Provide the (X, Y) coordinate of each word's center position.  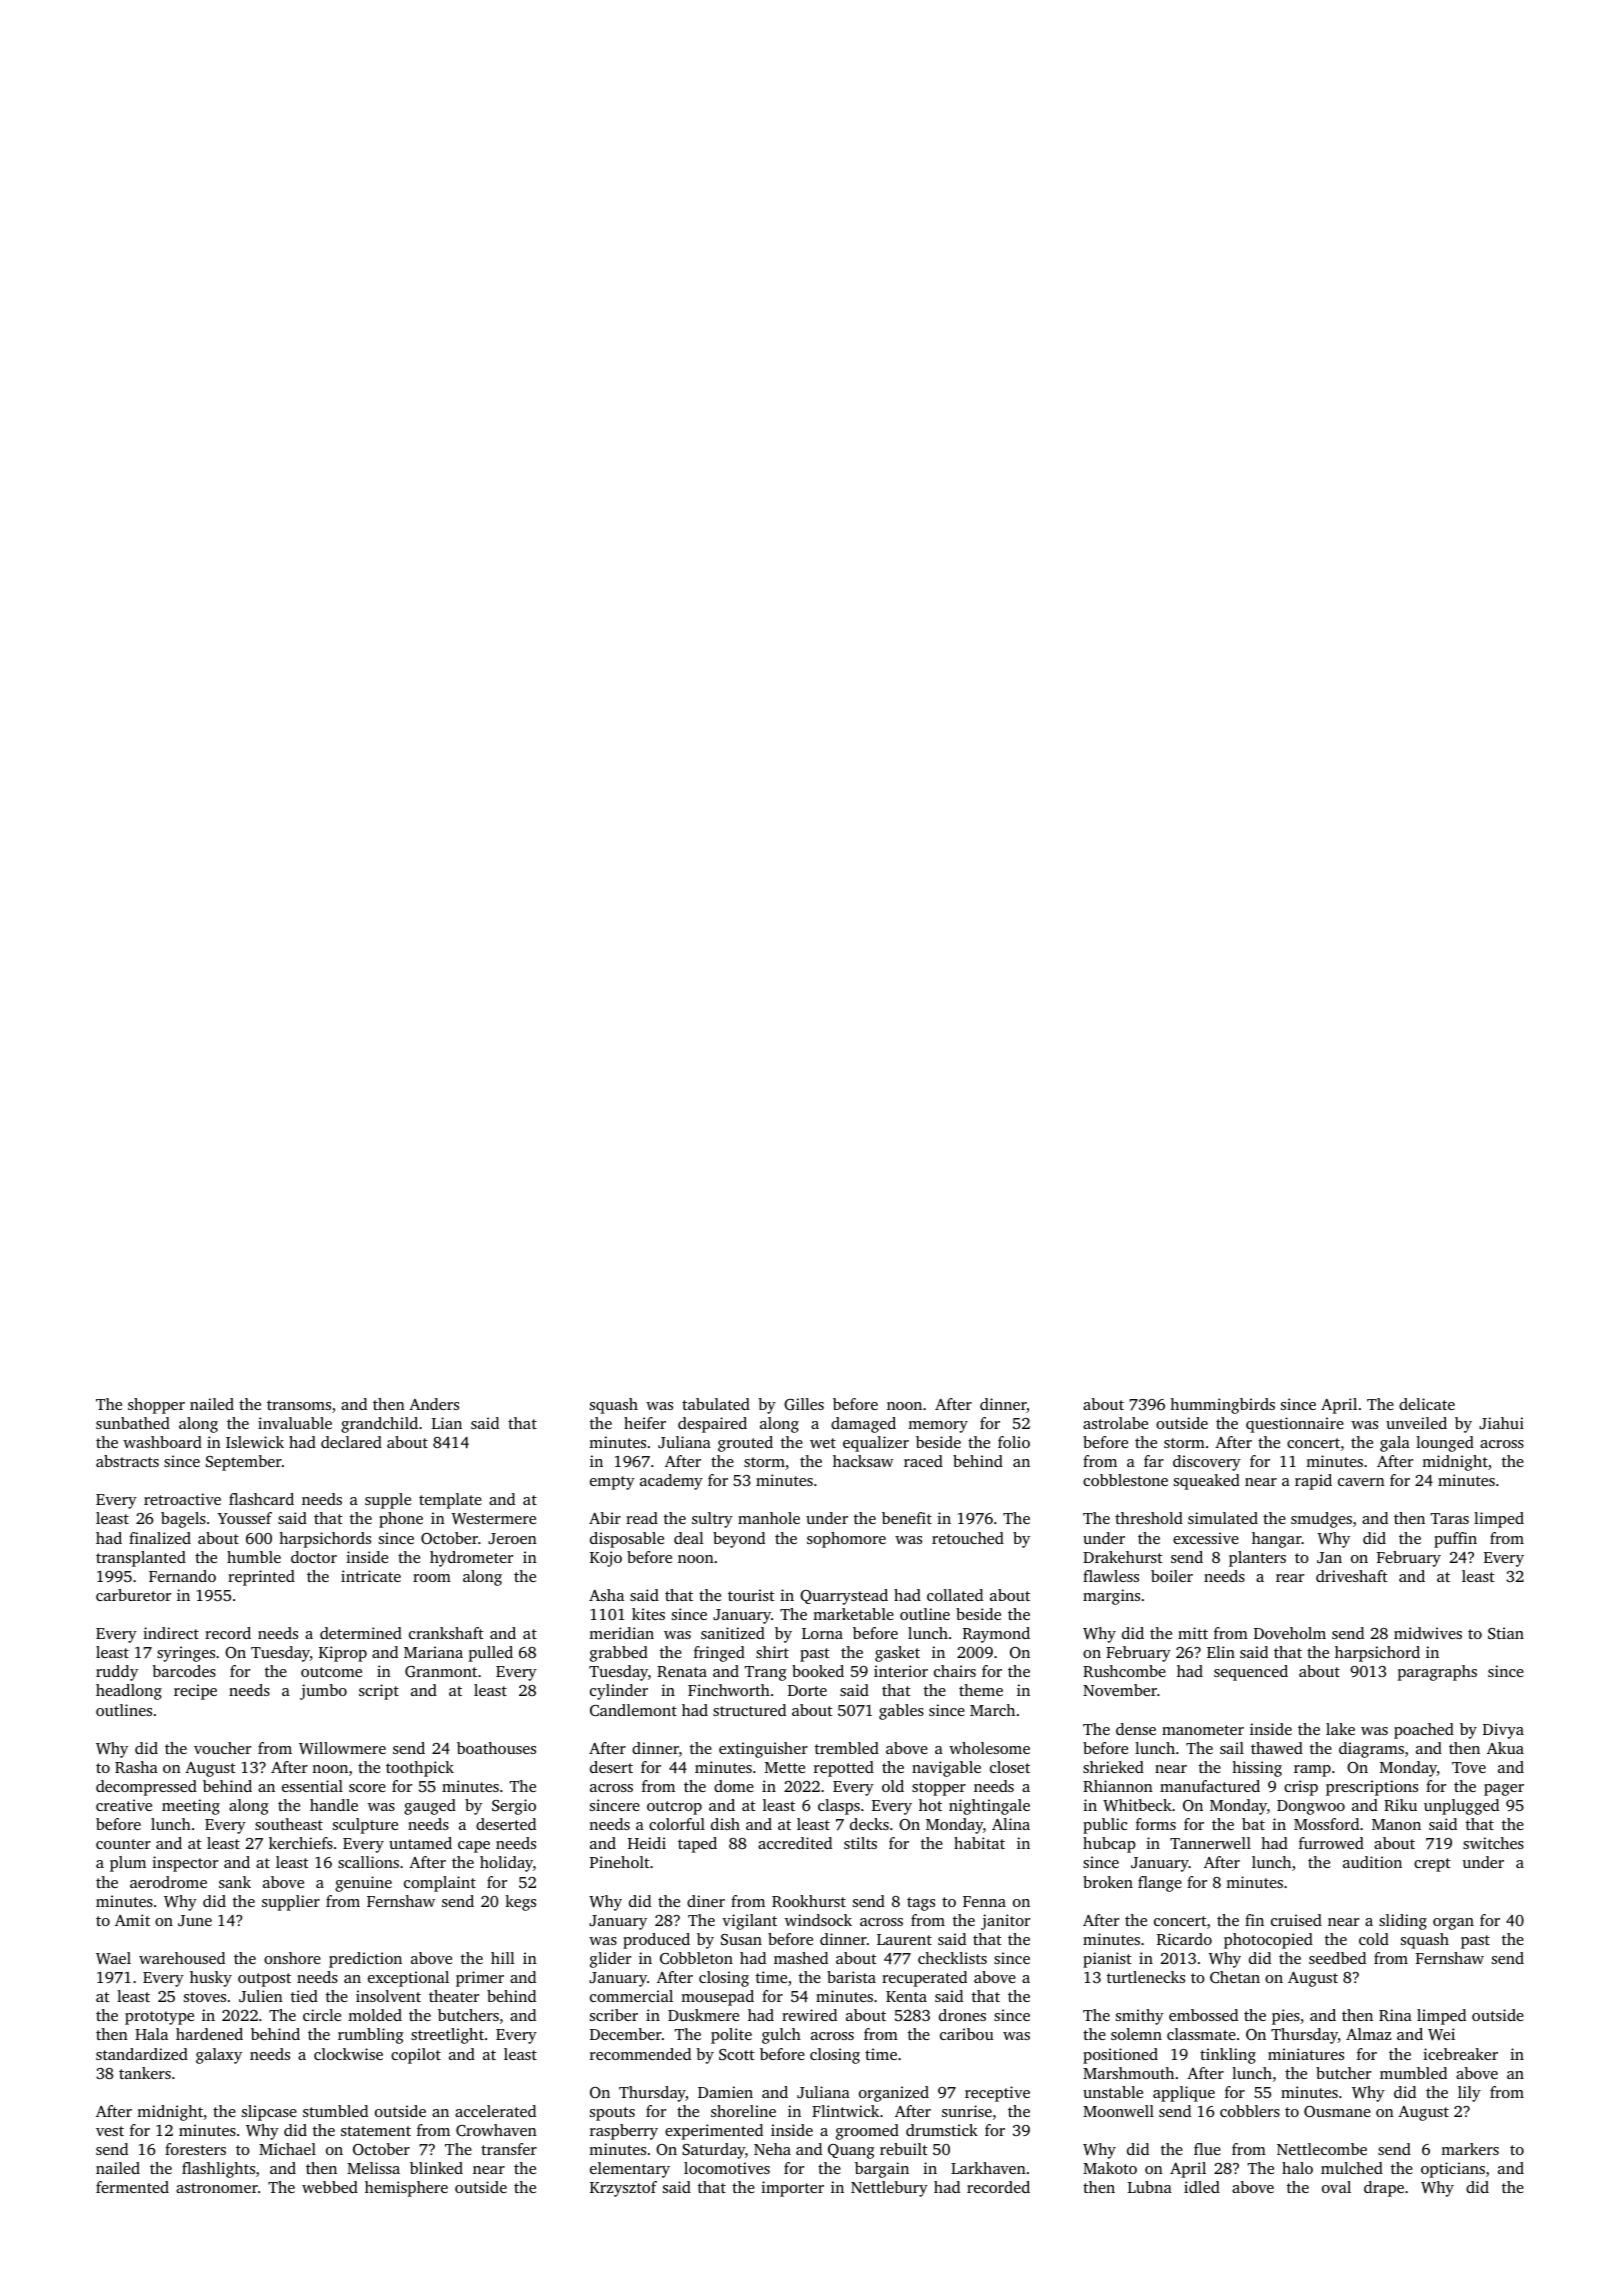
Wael (113, 1958)
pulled (491, 1654)
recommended (640, 2054)
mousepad (717, 1998)
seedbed (1337, 1958)
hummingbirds (1222, 1406)
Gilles (804, 1404)
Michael (287, 2149)
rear (1290, 1578)
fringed (719, 1654)
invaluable (295, 1423)
